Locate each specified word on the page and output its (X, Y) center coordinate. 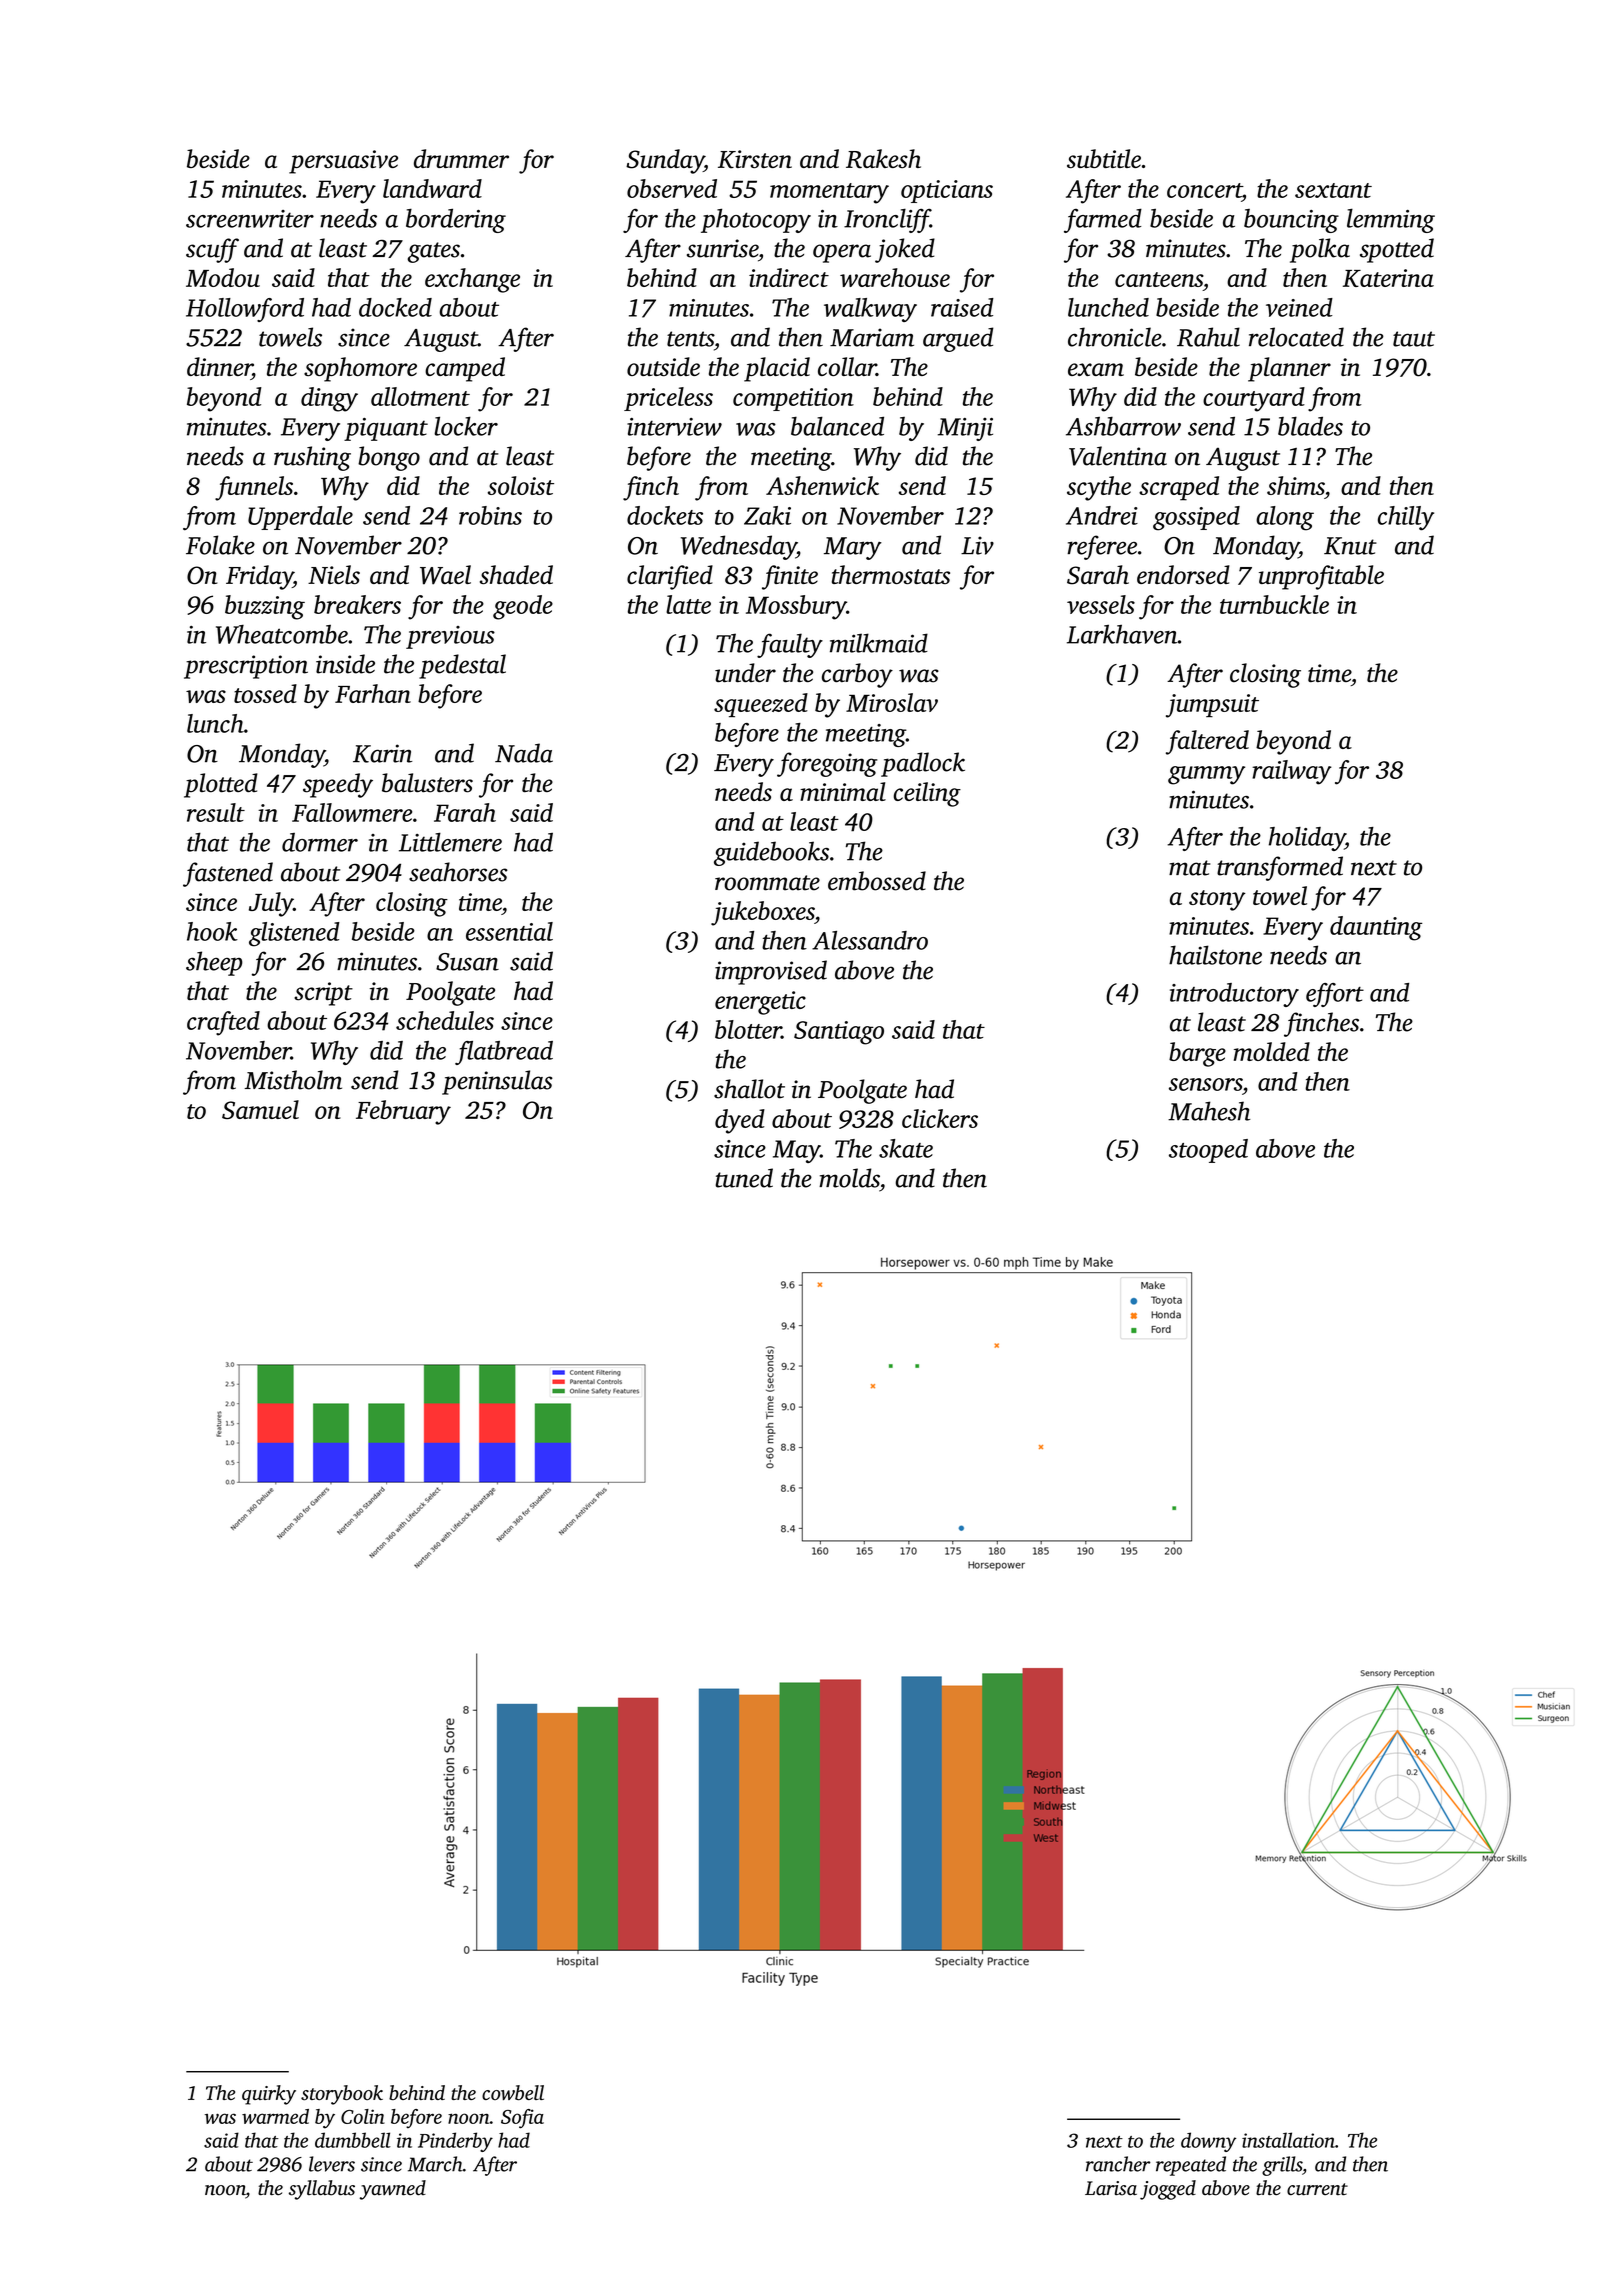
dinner (219, 368)
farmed (1103, 220)
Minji (965, 429)
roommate (767, 883)
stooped (1208, 1151)
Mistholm (293, 1080)
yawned (393, 2190)
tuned (744, 1178)
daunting (1376, 928)
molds (849, 1178)
